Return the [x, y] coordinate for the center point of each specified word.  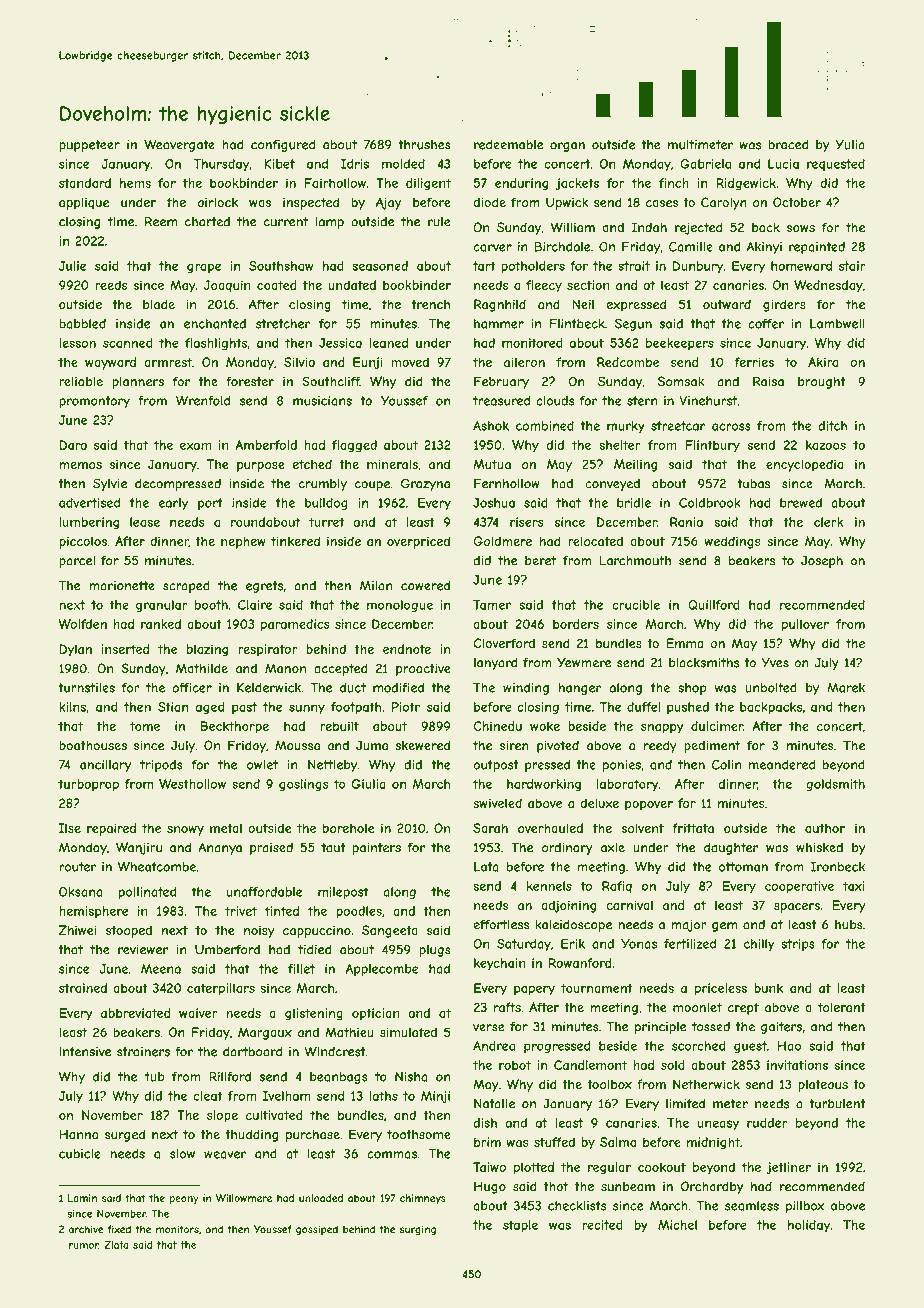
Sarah [490, 828]
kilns [72, 707]
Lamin [82, 1198]
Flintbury [712, 446]
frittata [693, 828]
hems [135, 183]
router [77, 867]
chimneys [423, 1199]
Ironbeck [838, 867]
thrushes [424, 145]
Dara [73, 445]
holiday [809, 1226]
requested [836, 165]
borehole [348, 828]
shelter [620, 445]
